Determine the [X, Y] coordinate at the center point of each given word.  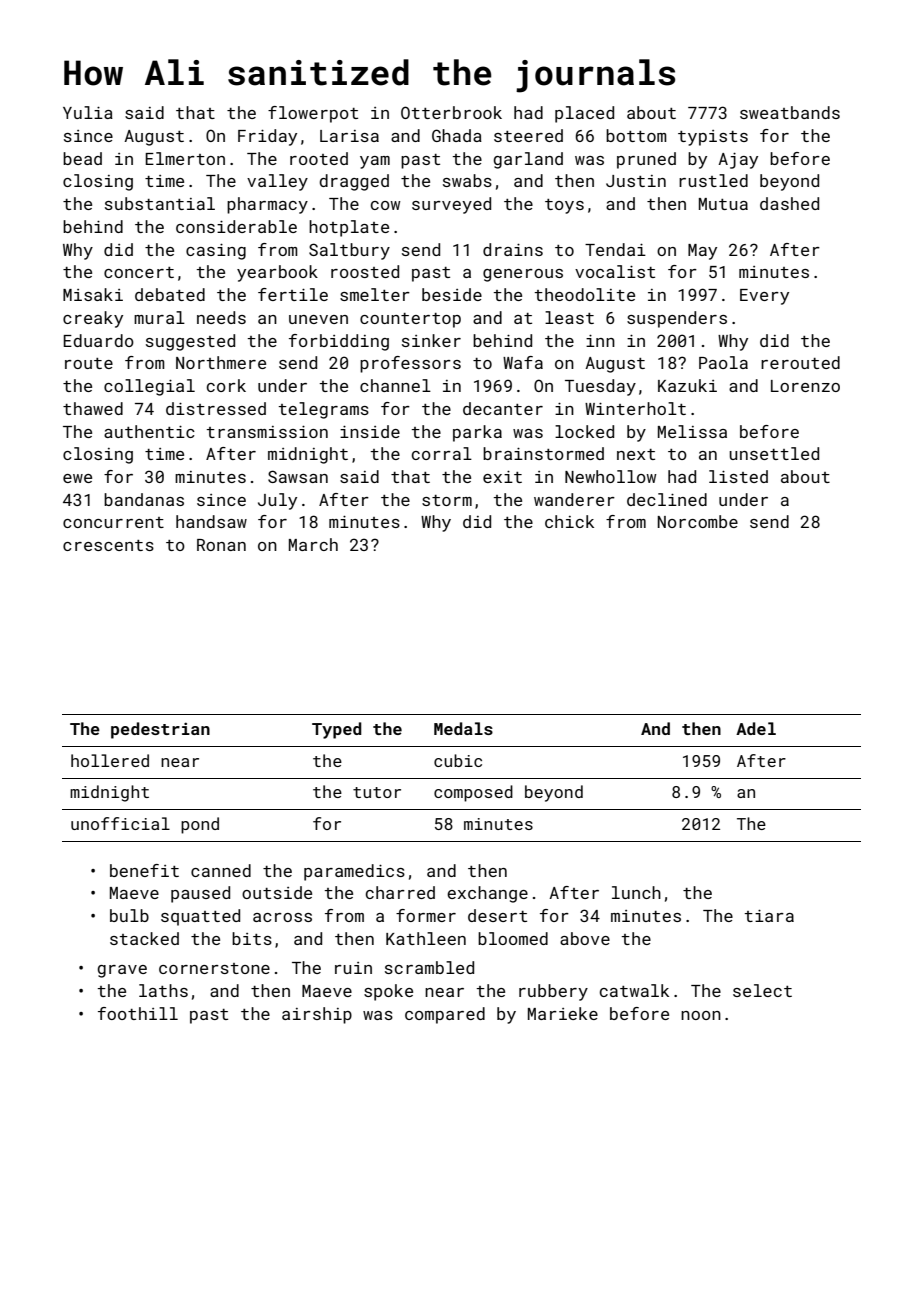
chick [569, 521]
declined [667, 499]
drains [513, 249]
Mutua [723, 204]
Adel [756, 728]
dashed [789, 203]
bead [82, 158]
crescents [108, 545]
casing [216, 252]
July [277, 501]
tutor [377, 792]
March [313, 544]
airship [317, 1015]
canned [221, 870]
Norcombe [698, 521]
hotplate [349, 228]
